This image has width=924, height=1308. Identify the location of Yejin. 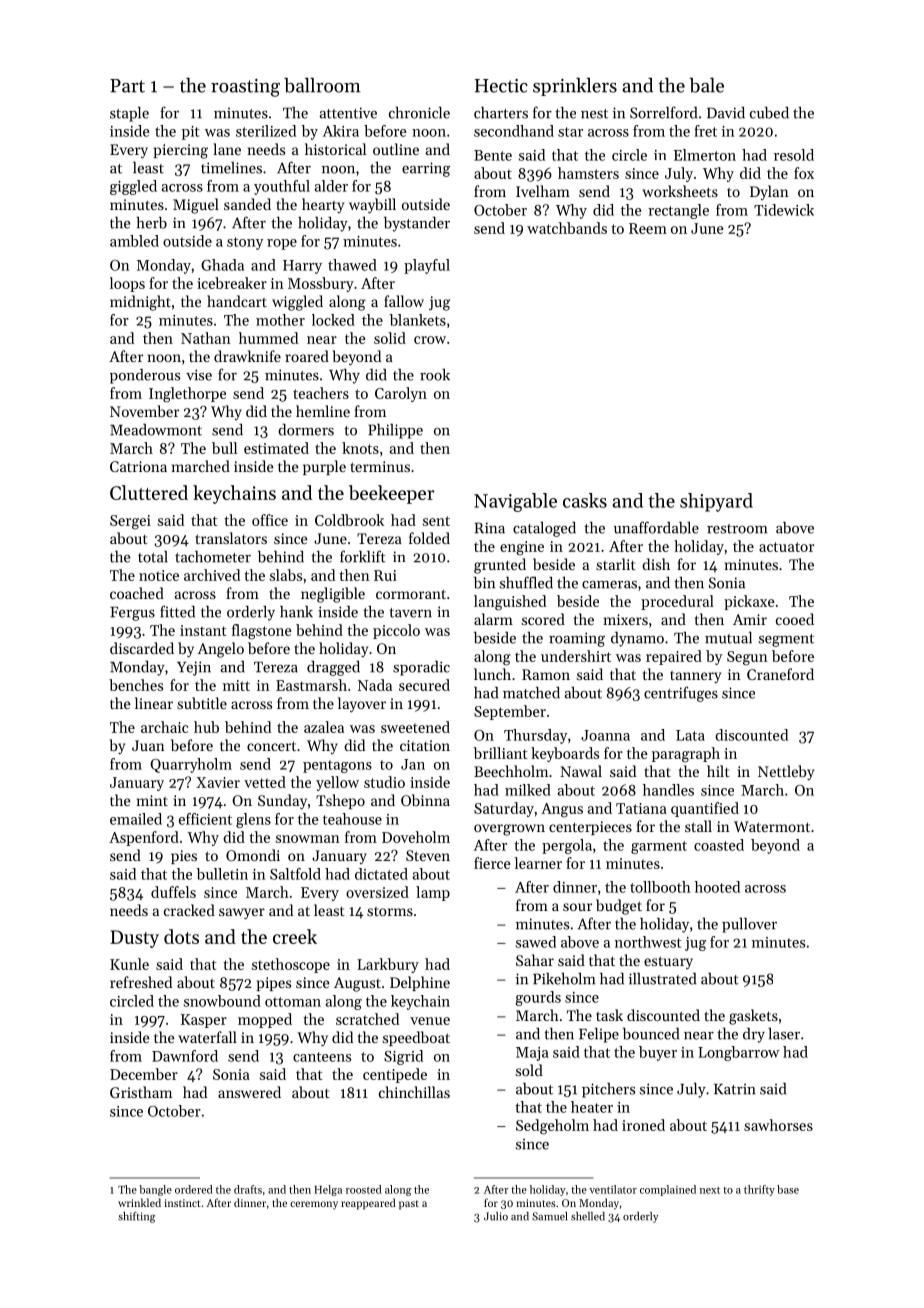
(194, 668).
